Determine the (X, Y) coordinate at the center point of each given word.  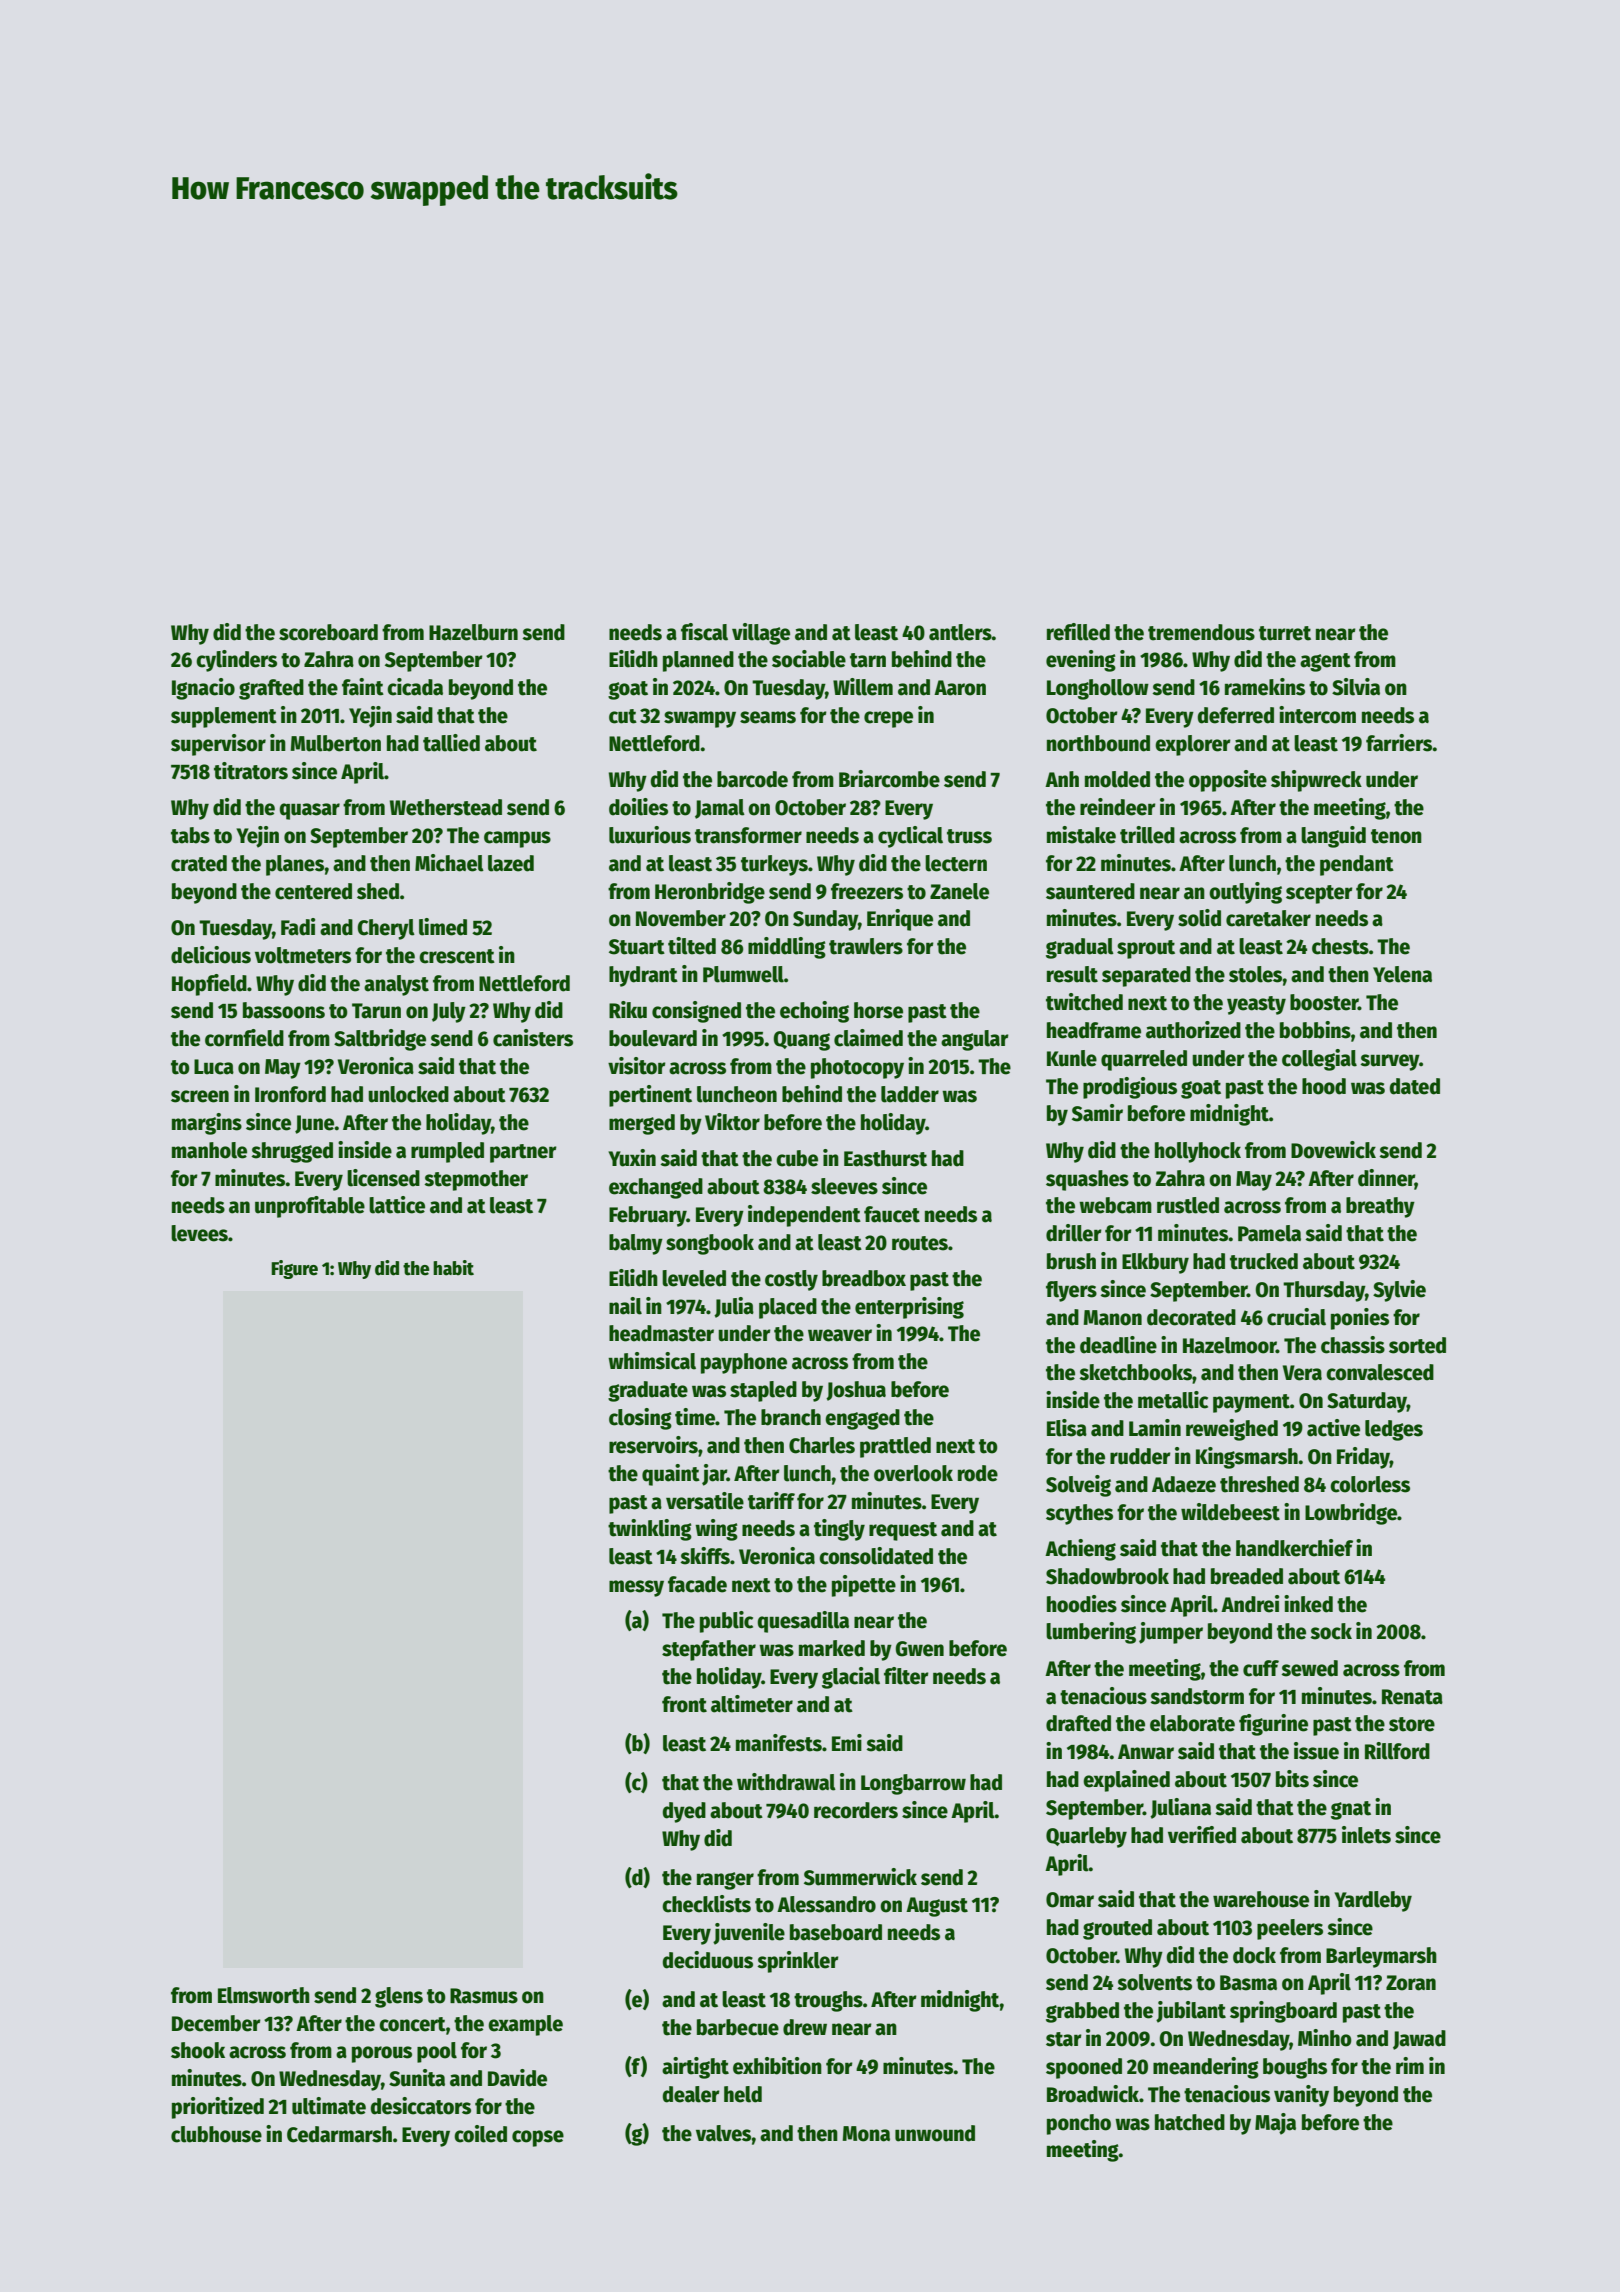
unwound (935, 2133)
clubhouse (216, 2134)
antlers (960, 632)
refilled (1078, 632)
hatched (1190, 2122)
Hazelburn (473, 632)
